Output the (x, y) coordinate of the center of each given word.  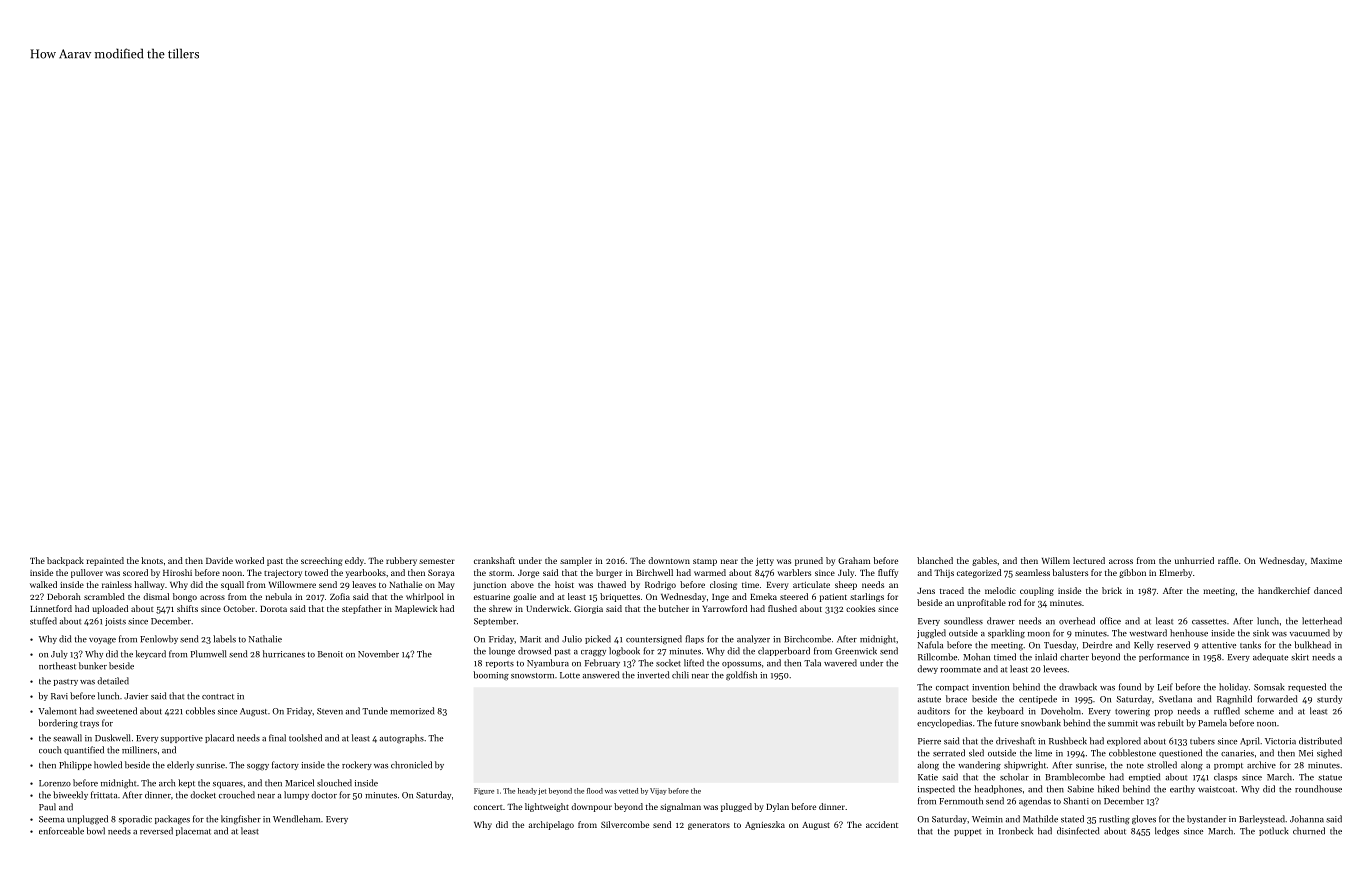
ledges (1167, 832)
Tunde (375, 711)
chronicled (411, 765)
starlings (867, 597)
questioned (1180, 753)
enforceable (61, 831)
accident (882, 824)
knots (152, 560)
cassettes (1209, 622)
